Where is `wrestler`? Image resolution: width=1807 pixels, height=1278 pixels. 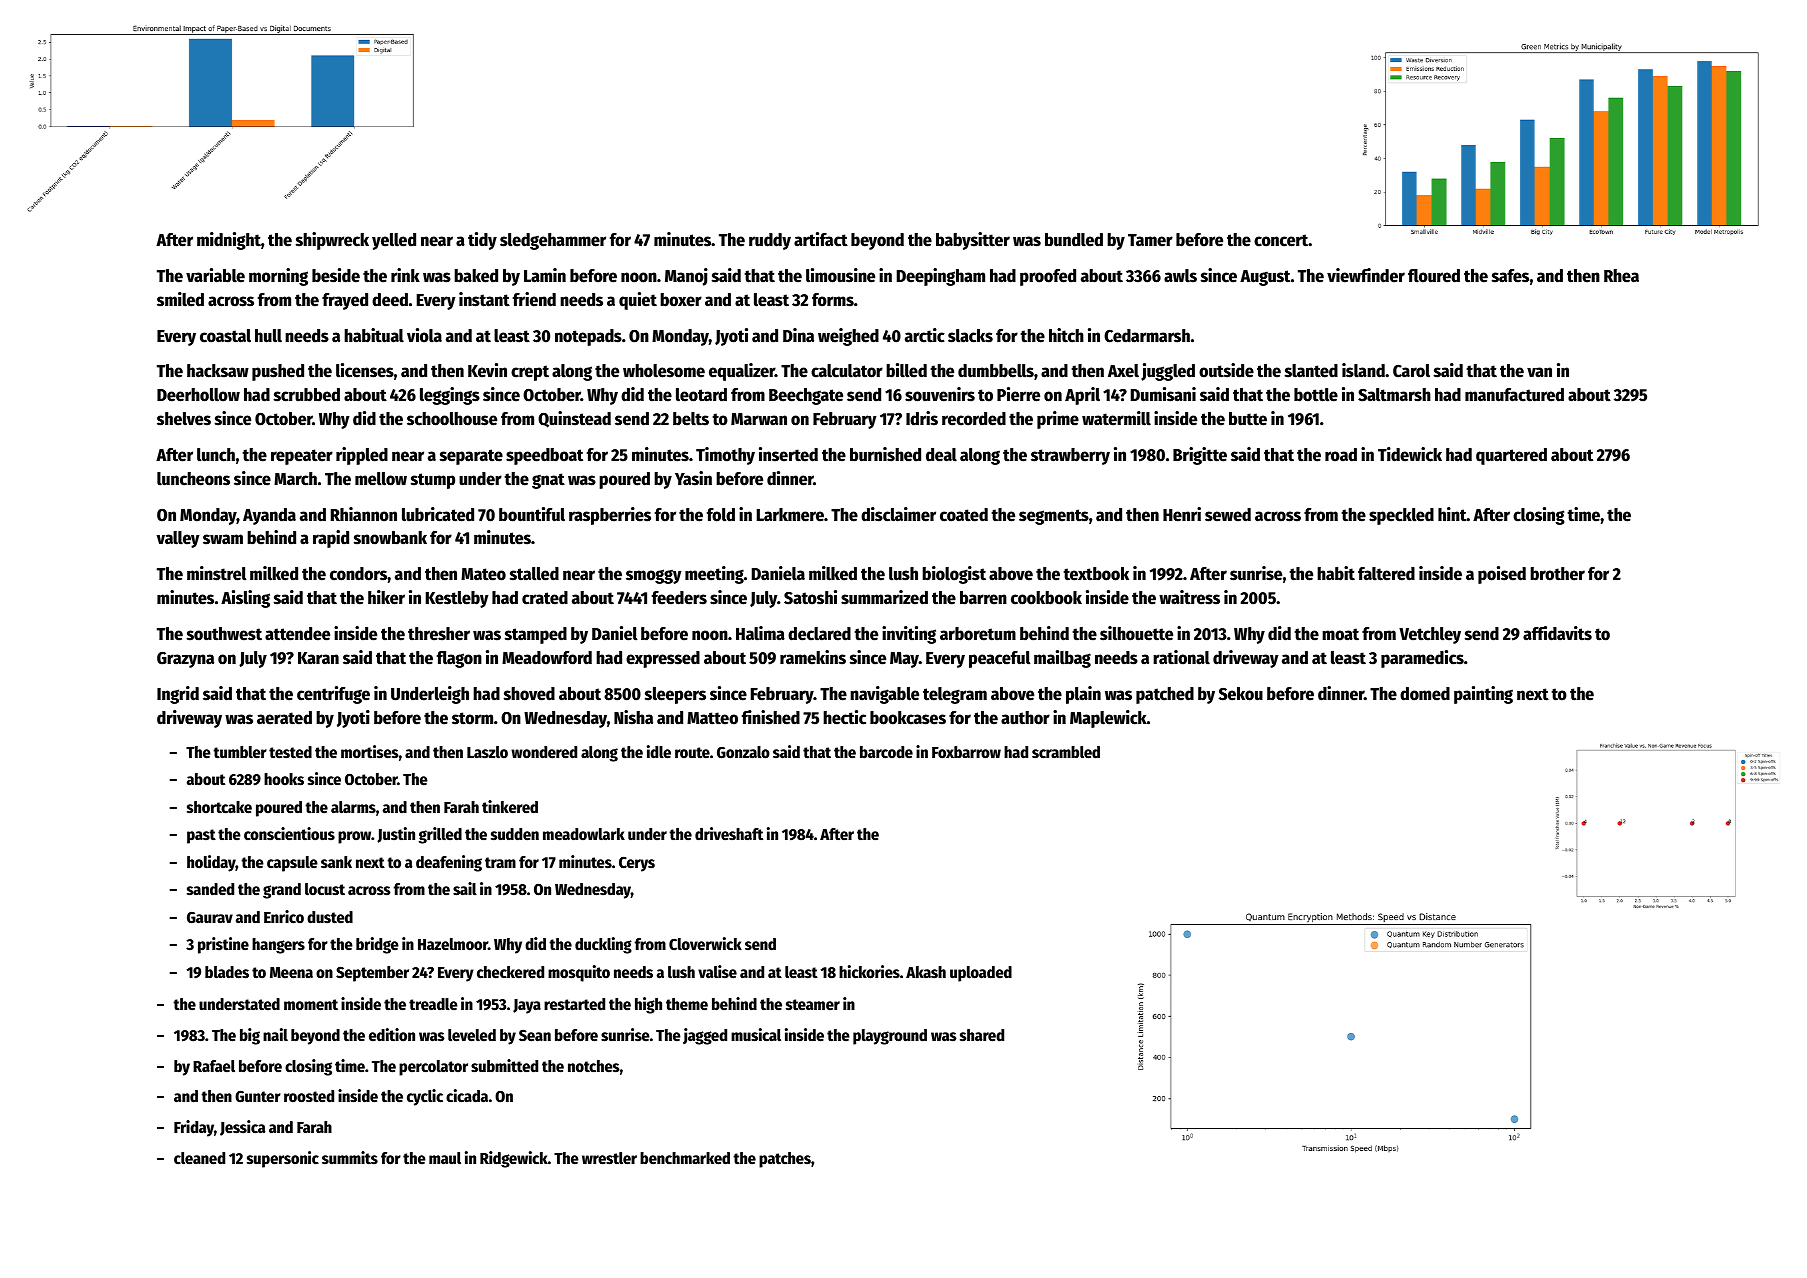 wrestler is located at coordinates (609, 1158).
